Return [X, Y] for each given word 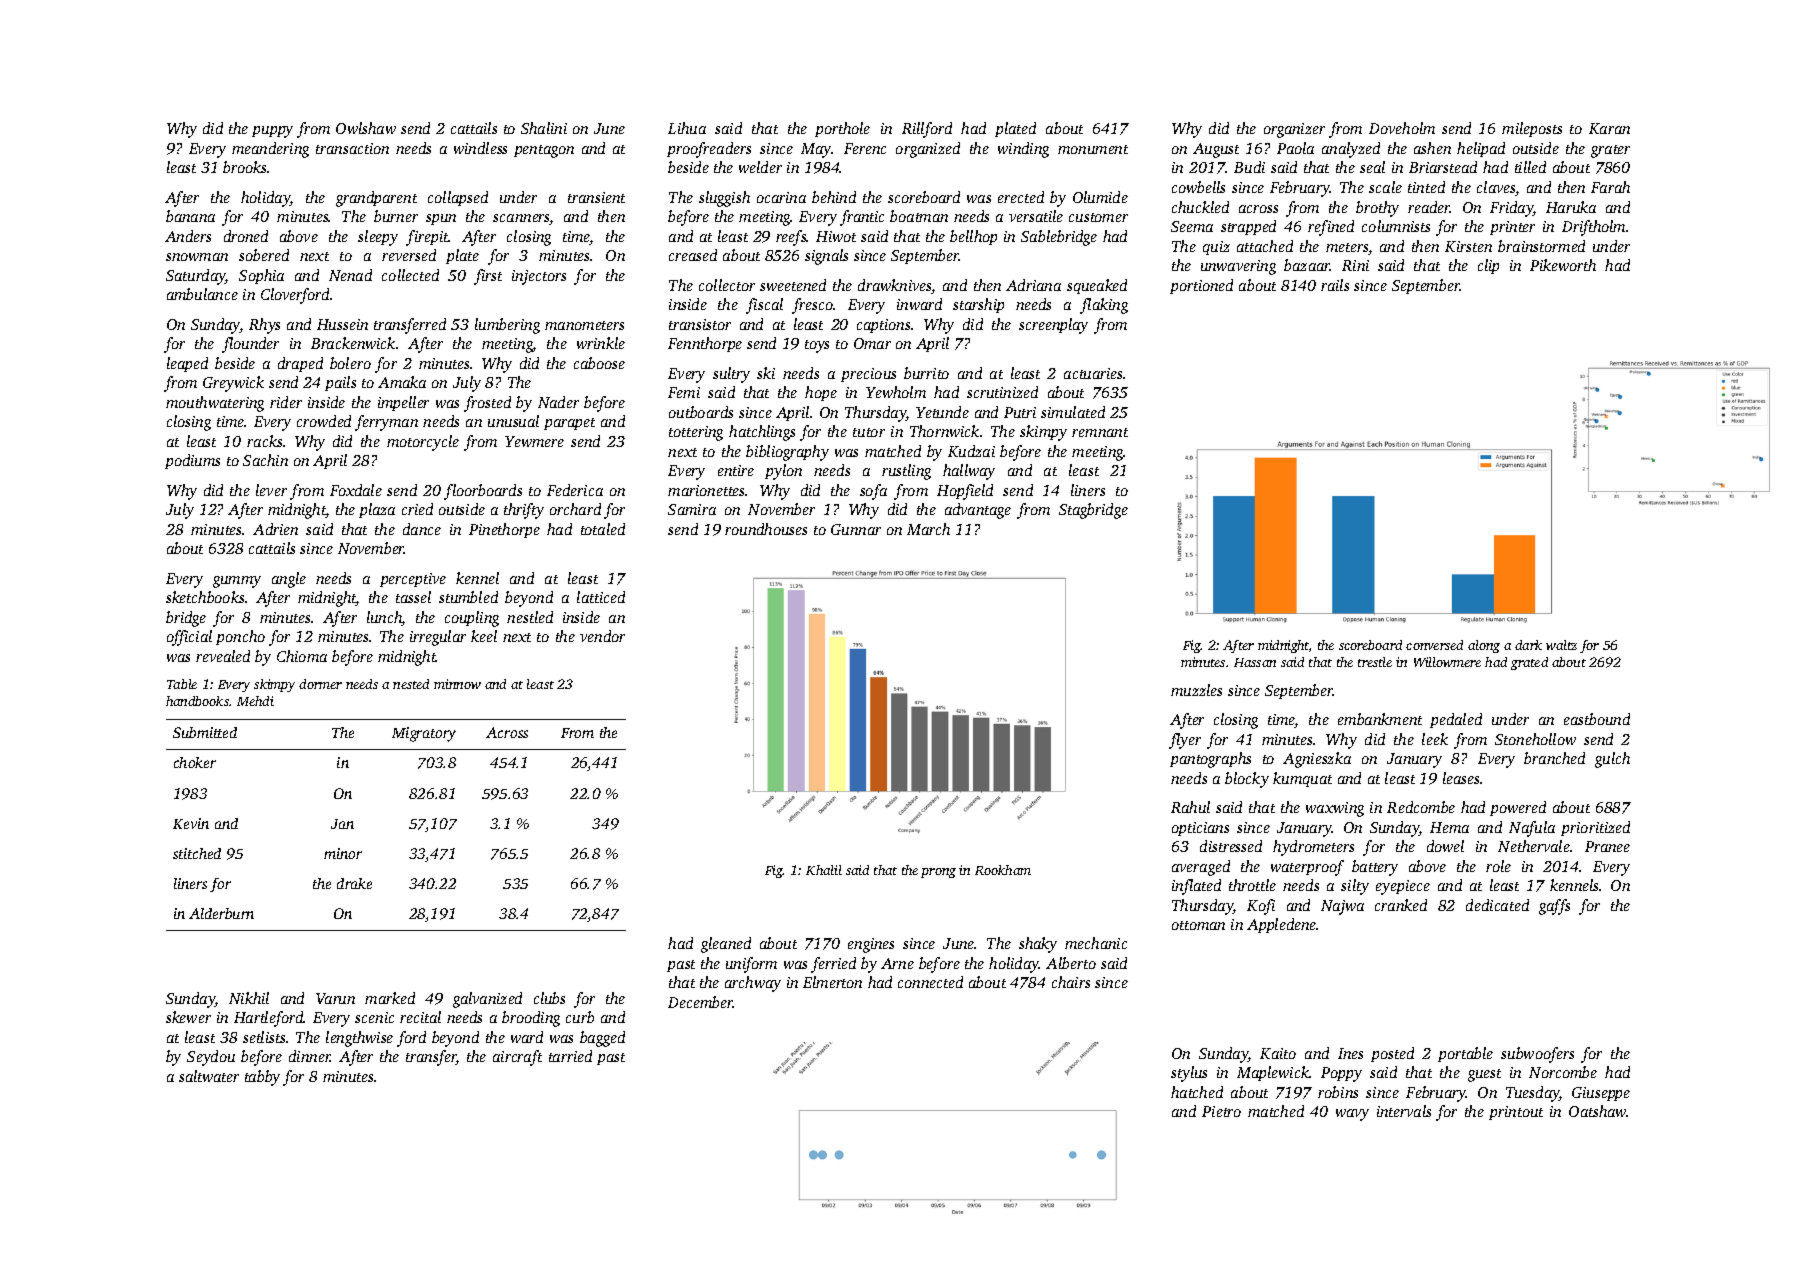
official [189, 638]
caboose [599, 363]
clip [1488, 266]
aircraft [517, 1058]
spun [441, 219]
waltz [1561, 645]
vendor [602, 636]
